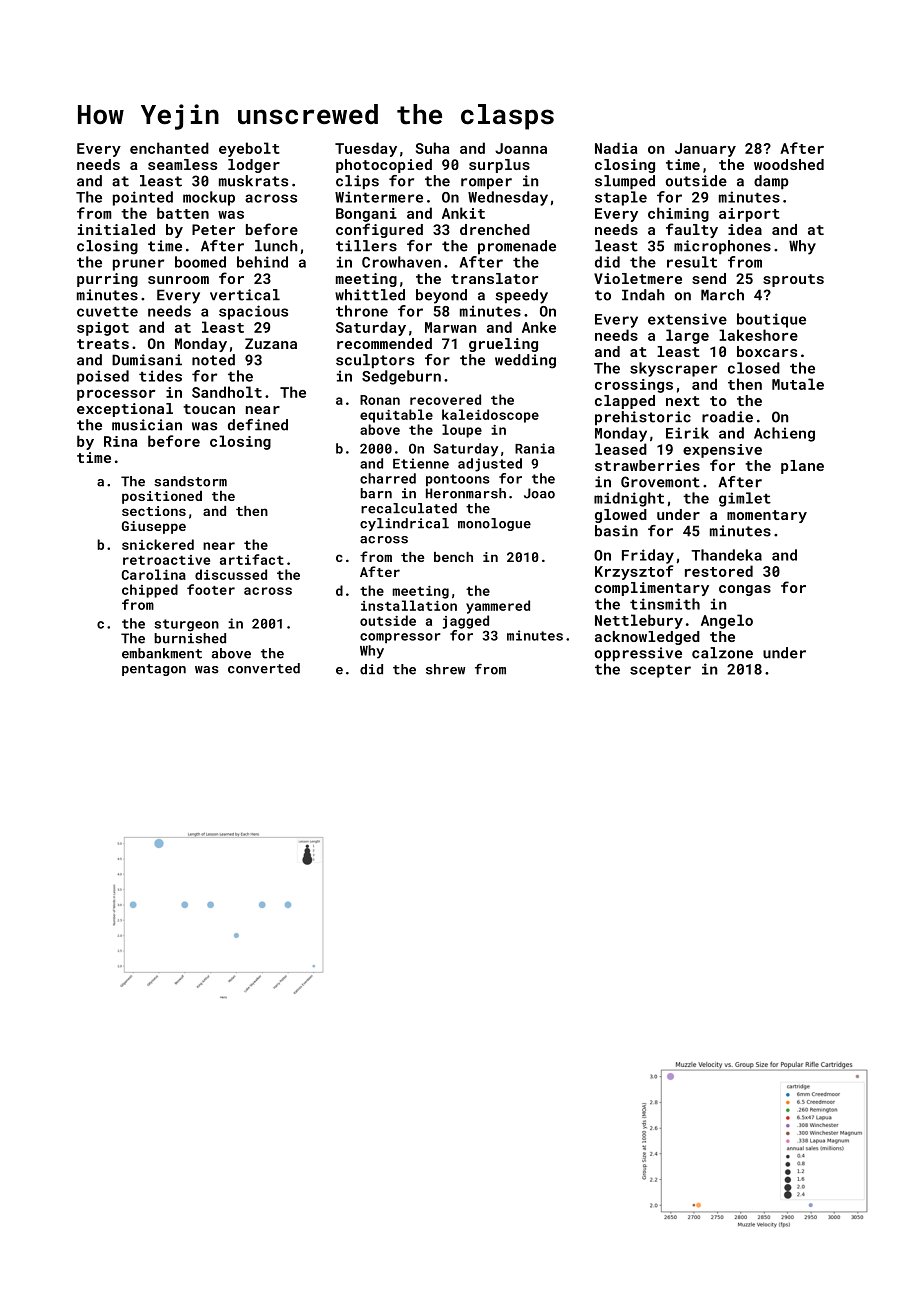  What do you see at coordinates (616, 148) in the document?
I see `Nadia` at bounding box center [616, 148].
